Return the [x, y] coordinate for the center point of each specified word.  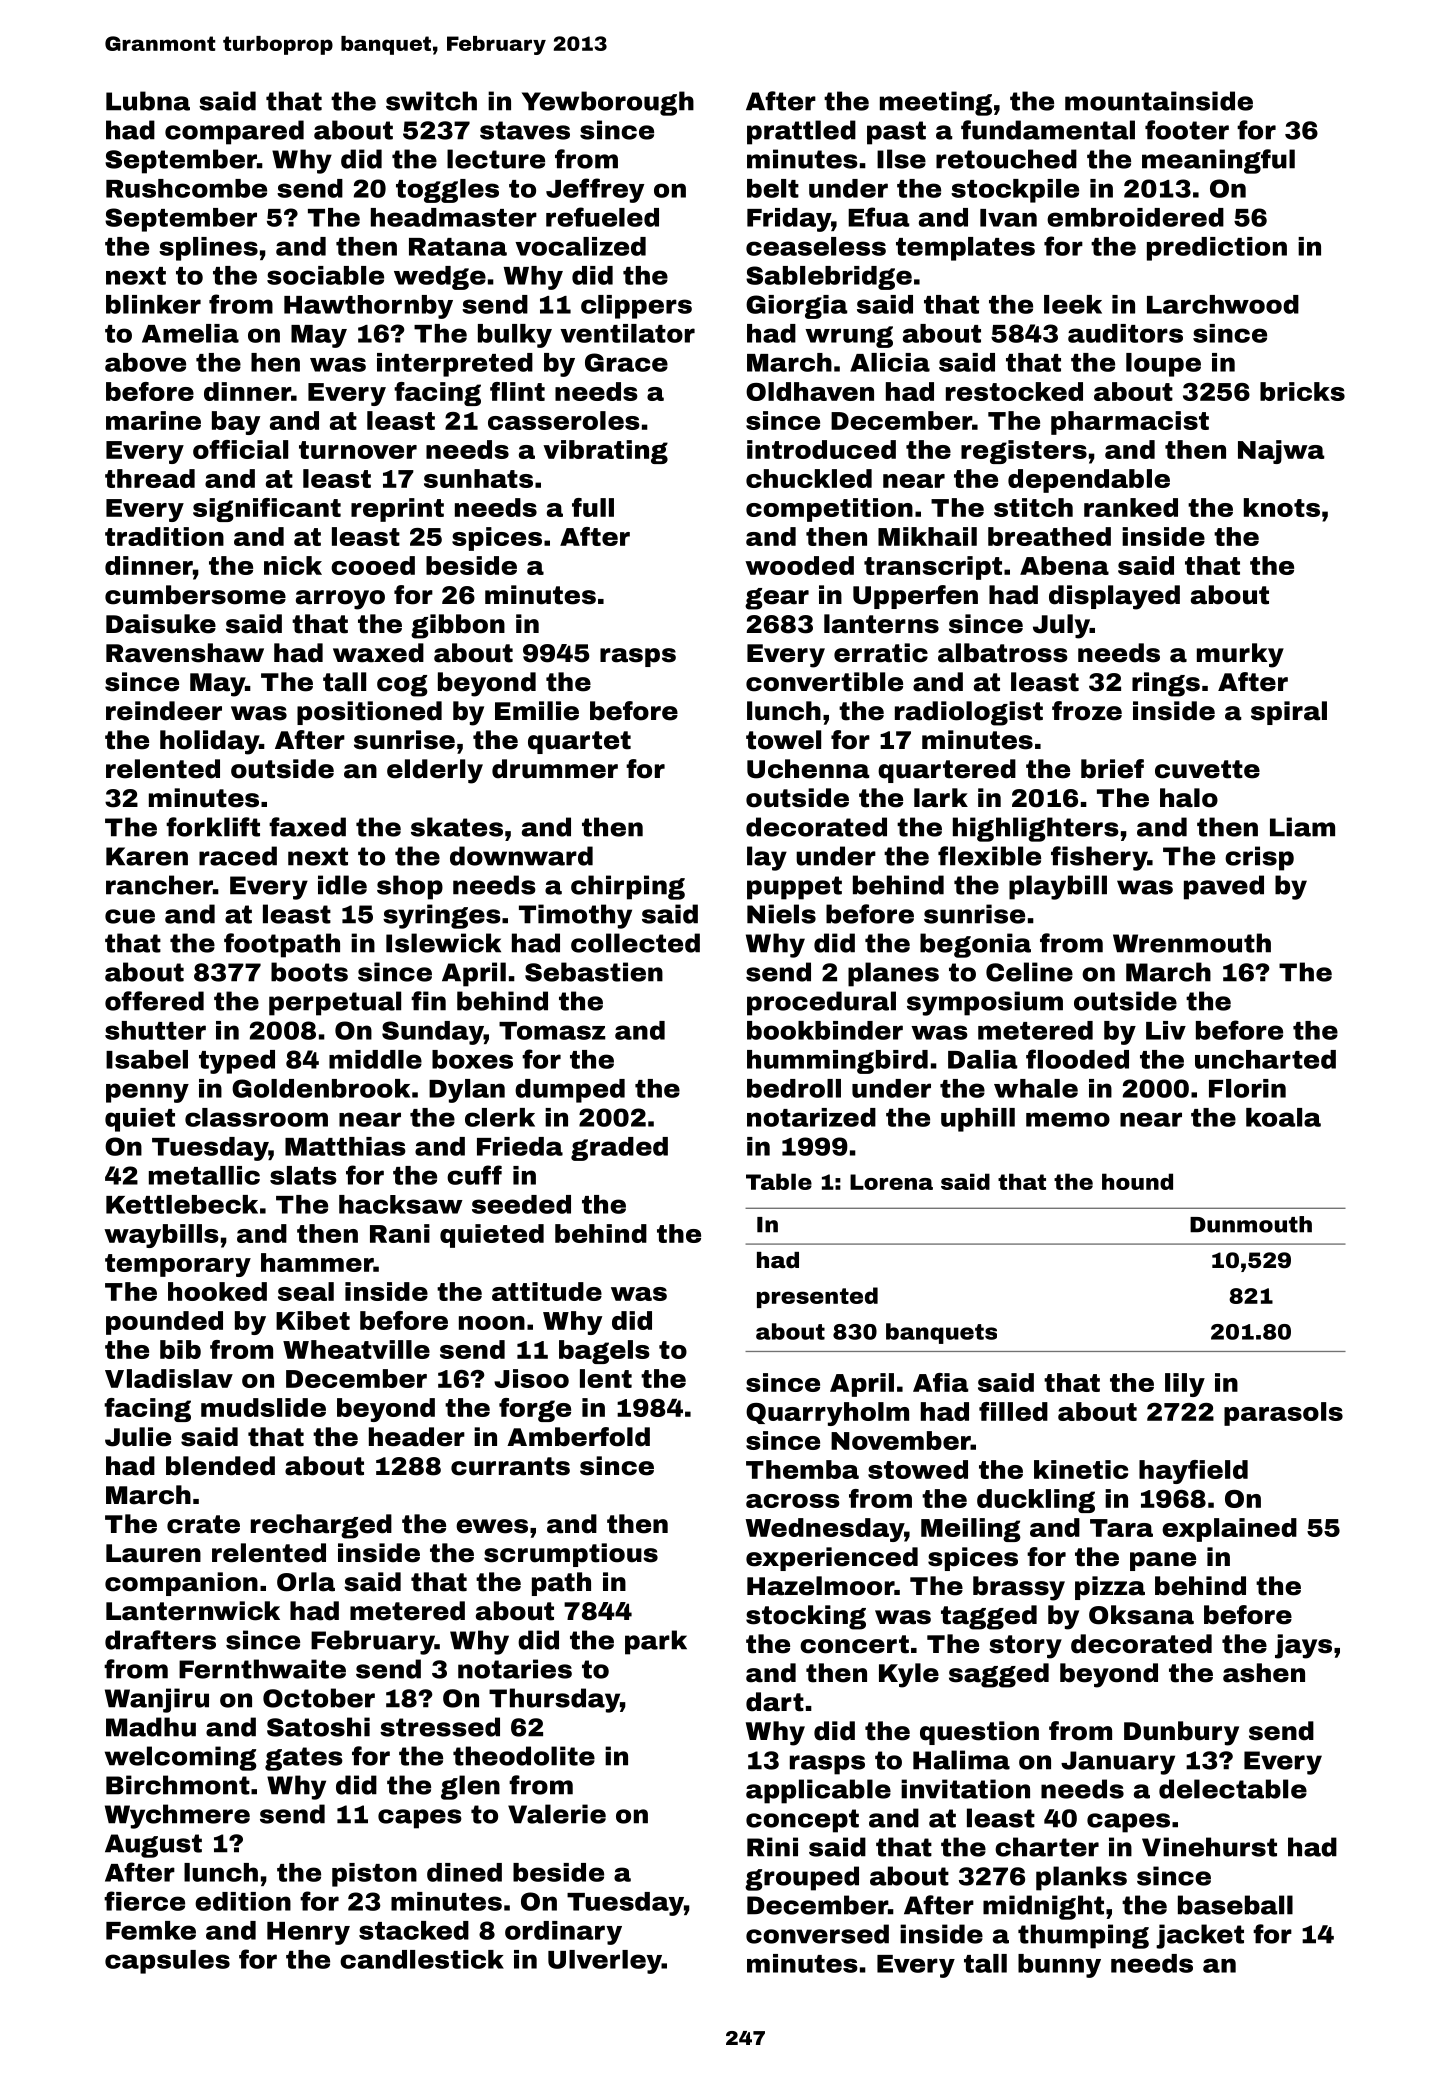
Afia [941, 1382]
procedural [821, 1003]
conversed [817, 1934]
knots [1282, 507]
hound [1137, 1181]
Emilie [537, 711]
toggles [447, 191]
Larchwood [1223, 304]
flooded [1077, 1059]
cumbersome [195, 595]
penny [147, 1093]
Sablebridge [829, 278]
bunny [1059, 1966]
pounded [164, 1323]
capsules [167, 1962]
